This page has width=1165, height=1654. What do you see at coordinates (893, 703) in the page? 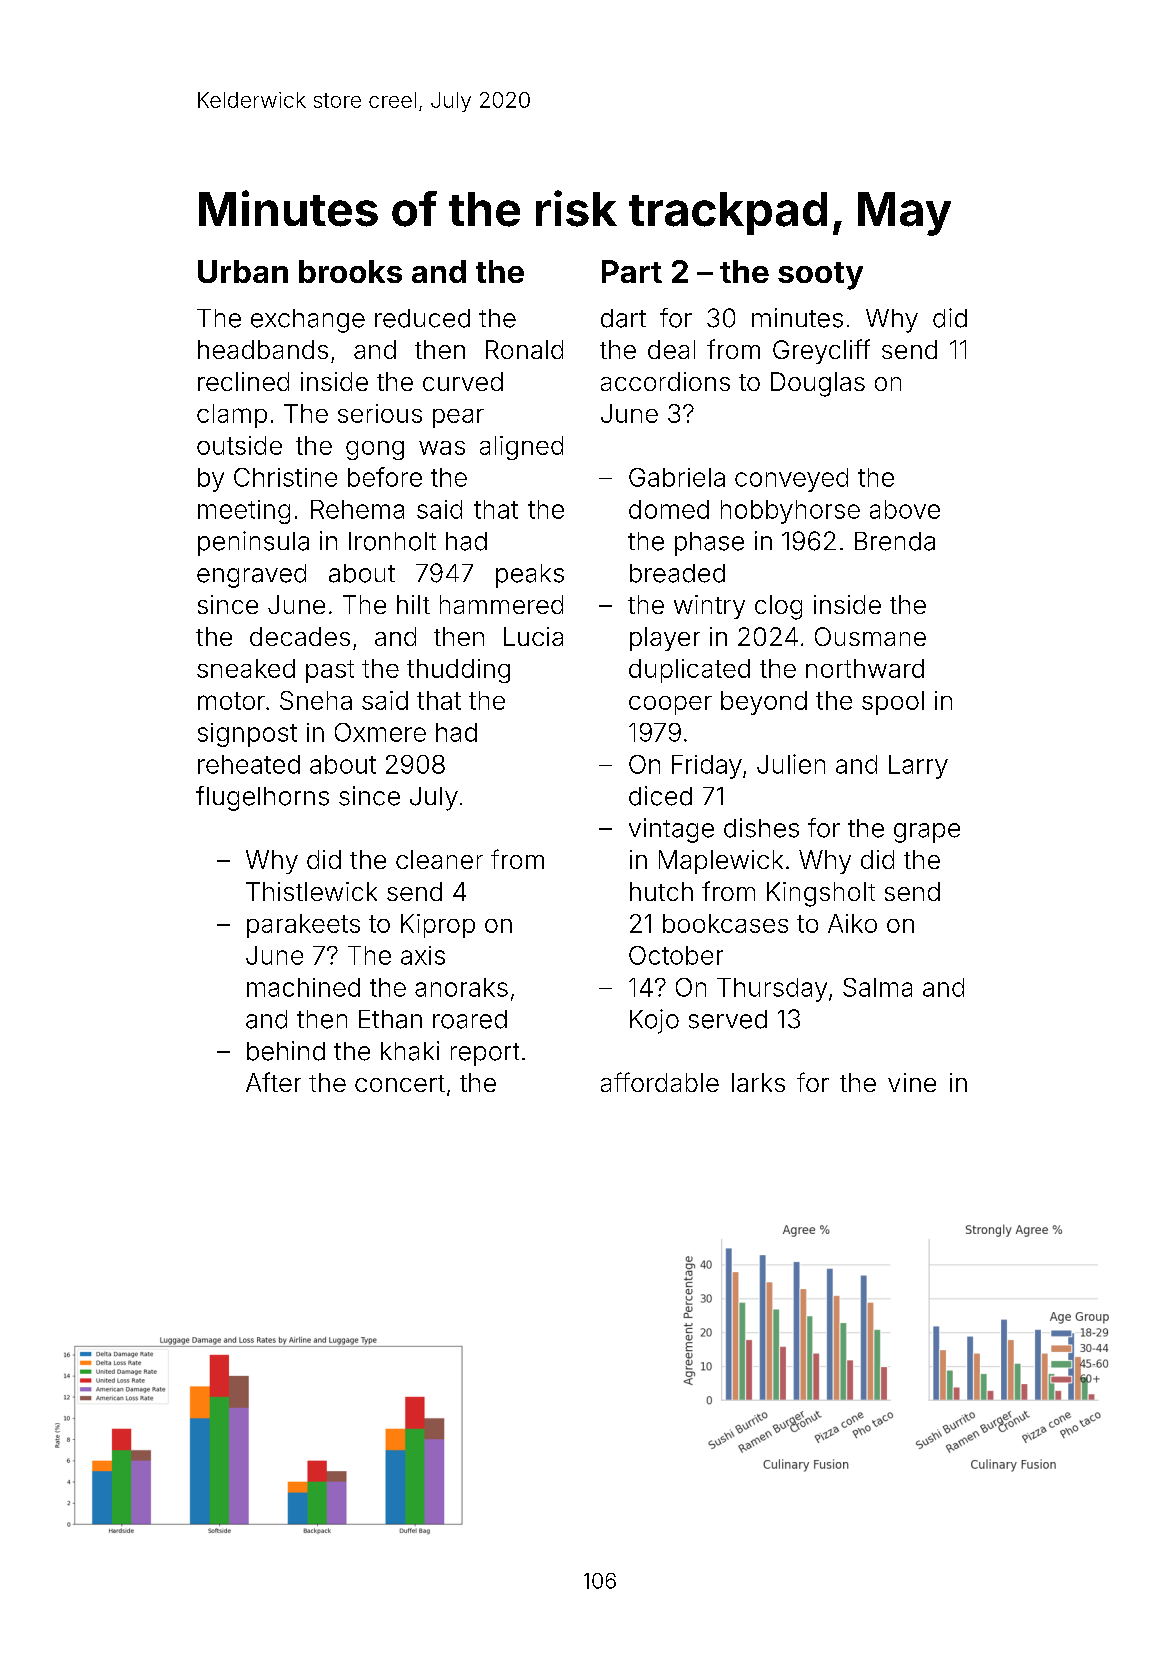
I see `spool` at bounding box center [893, 703].
